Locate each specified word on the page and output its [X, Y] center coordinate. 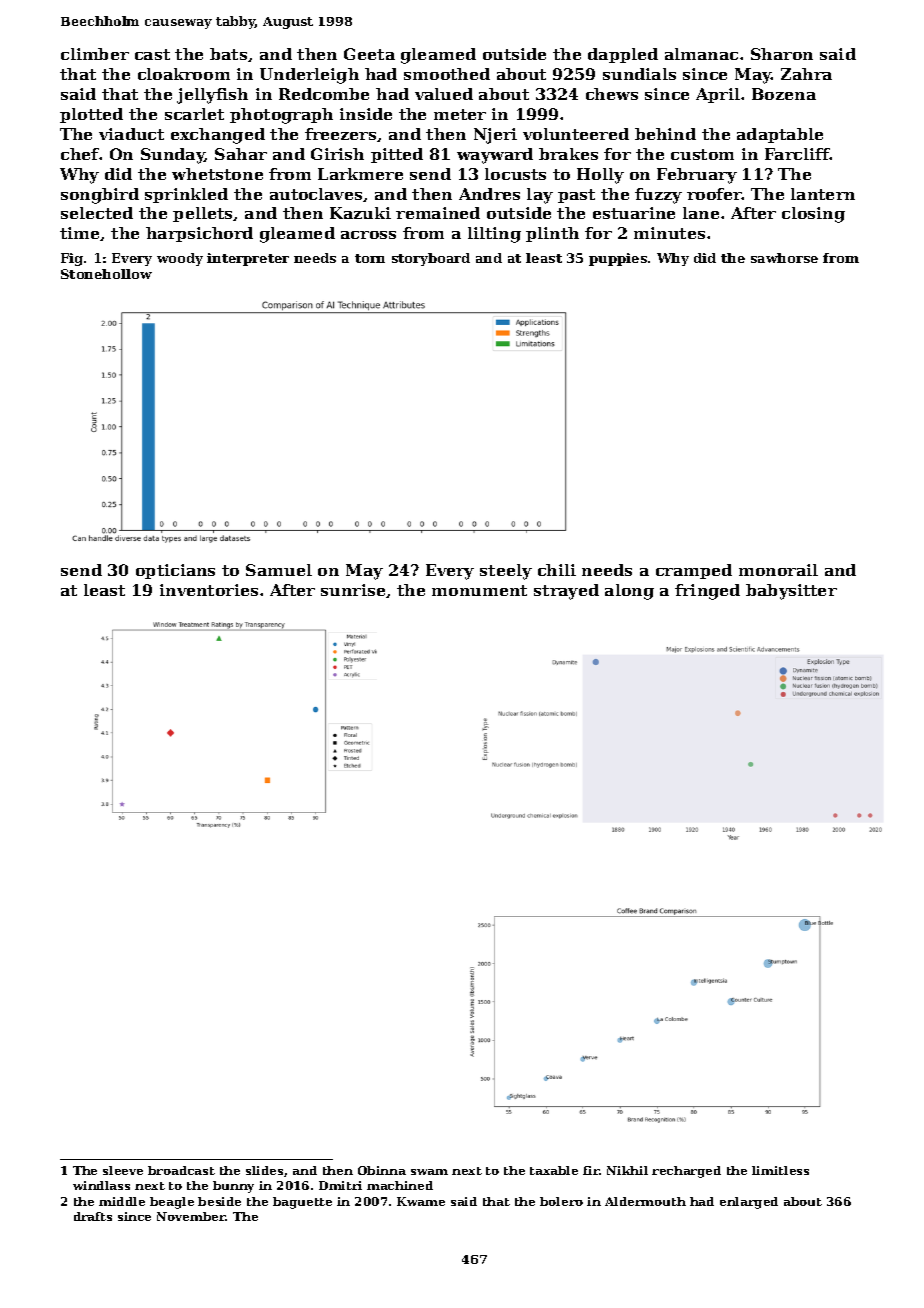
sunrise [353, 590]
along [629, 592]
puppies [618, 259]
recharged [686, 1172]
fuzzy [658, 196]
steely [506, 572]
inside [366, 114]
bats [228, 54]
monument [479, 590]
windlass [101, 1185]
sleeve [123, 1170]
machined [400, 1185]
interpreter [248, 259]
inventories [209, 590]
